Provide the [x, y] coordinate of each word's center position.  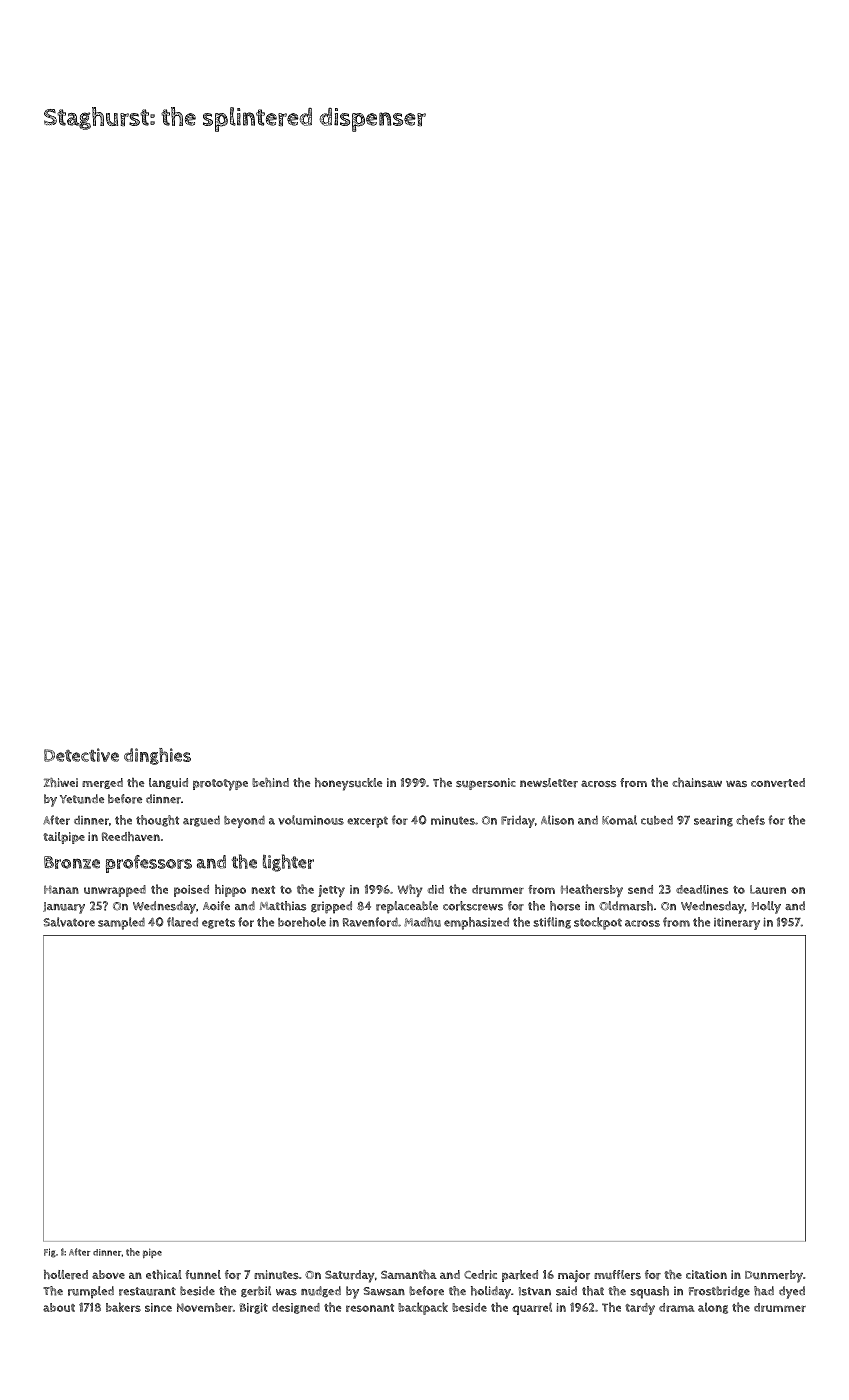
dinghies [157, 756]
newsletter [549, 783]
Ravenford [370, 922]
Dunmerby [774, 1276]
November [205, 1307]
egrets [218, 923]
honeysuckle [348, 784]
